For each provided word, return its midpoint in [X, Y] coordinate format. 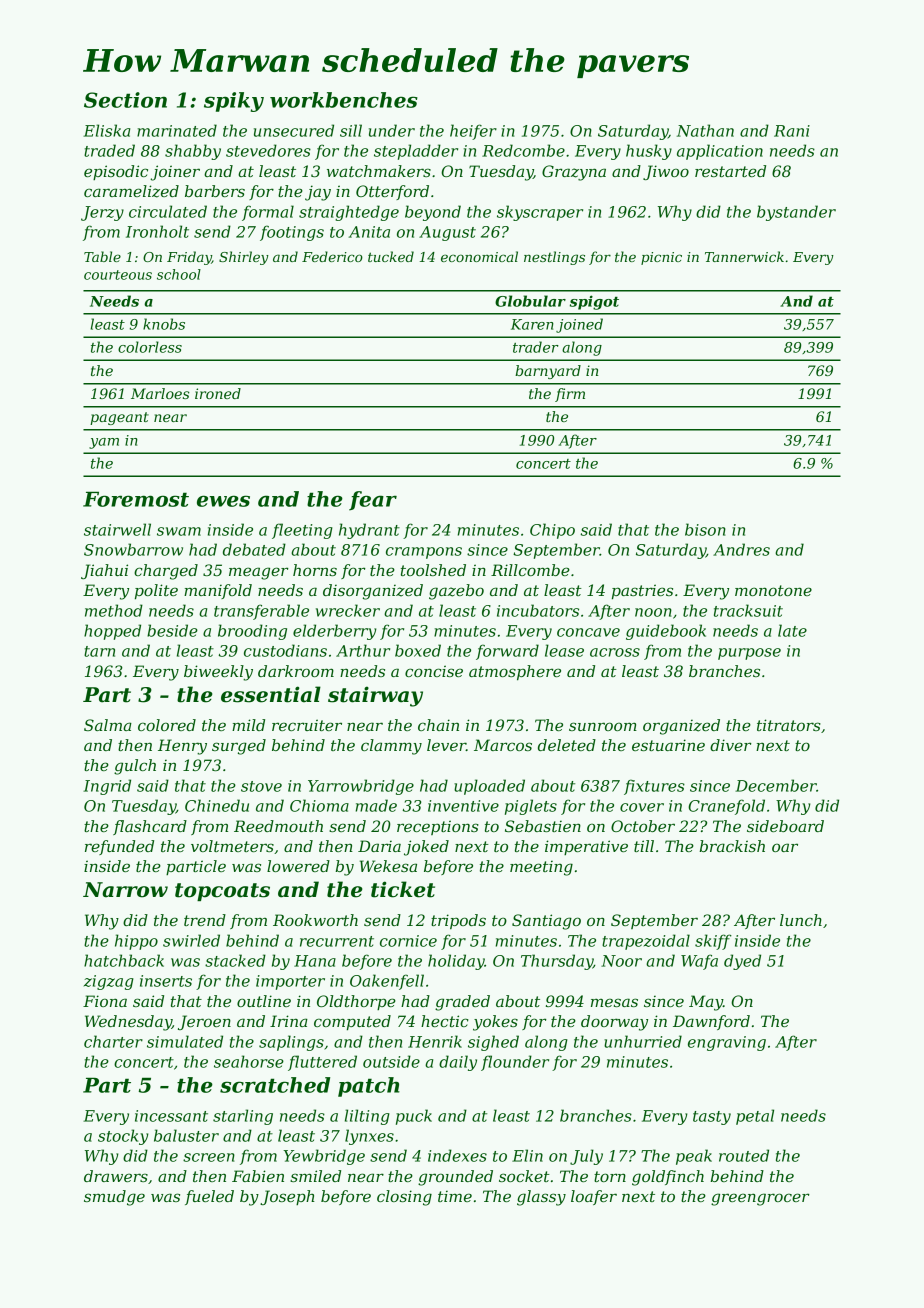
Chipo [552, 531]
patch [369, 1087]
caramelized [131, 191]
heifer [473, 132]
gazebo [456, 592]
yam [104, 443]
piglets [531, 807]
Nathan [705, 130]
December [776, 785]
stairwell [117, 529]
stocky [123, 1137]
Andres [741, 549]
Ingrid [107, 787]
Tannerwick [744, 256]
